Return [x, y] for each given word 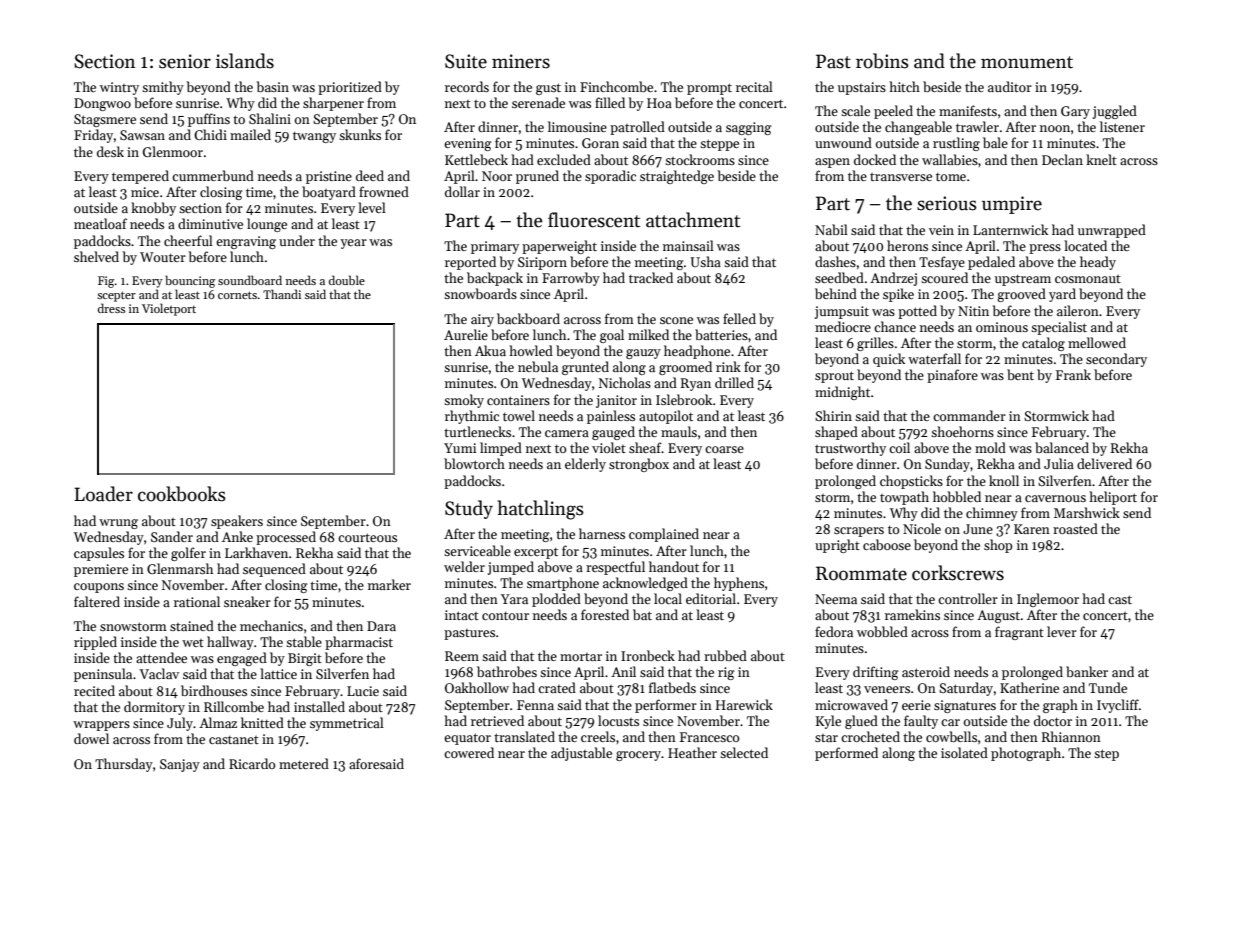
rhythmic [472, 417]
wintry [119, 88]
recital [754, 86]
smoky [464, 401]
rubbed [725, 655]
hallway [230, 643]
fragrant [1019, 633]
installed [319, 706]
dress [111, 308]
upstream [1023, 280]
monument [1027, 62]
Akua [490, 350]
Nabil [831, 229]
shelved [96, 256]
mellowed [1097, 342]
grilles [875, 344]
